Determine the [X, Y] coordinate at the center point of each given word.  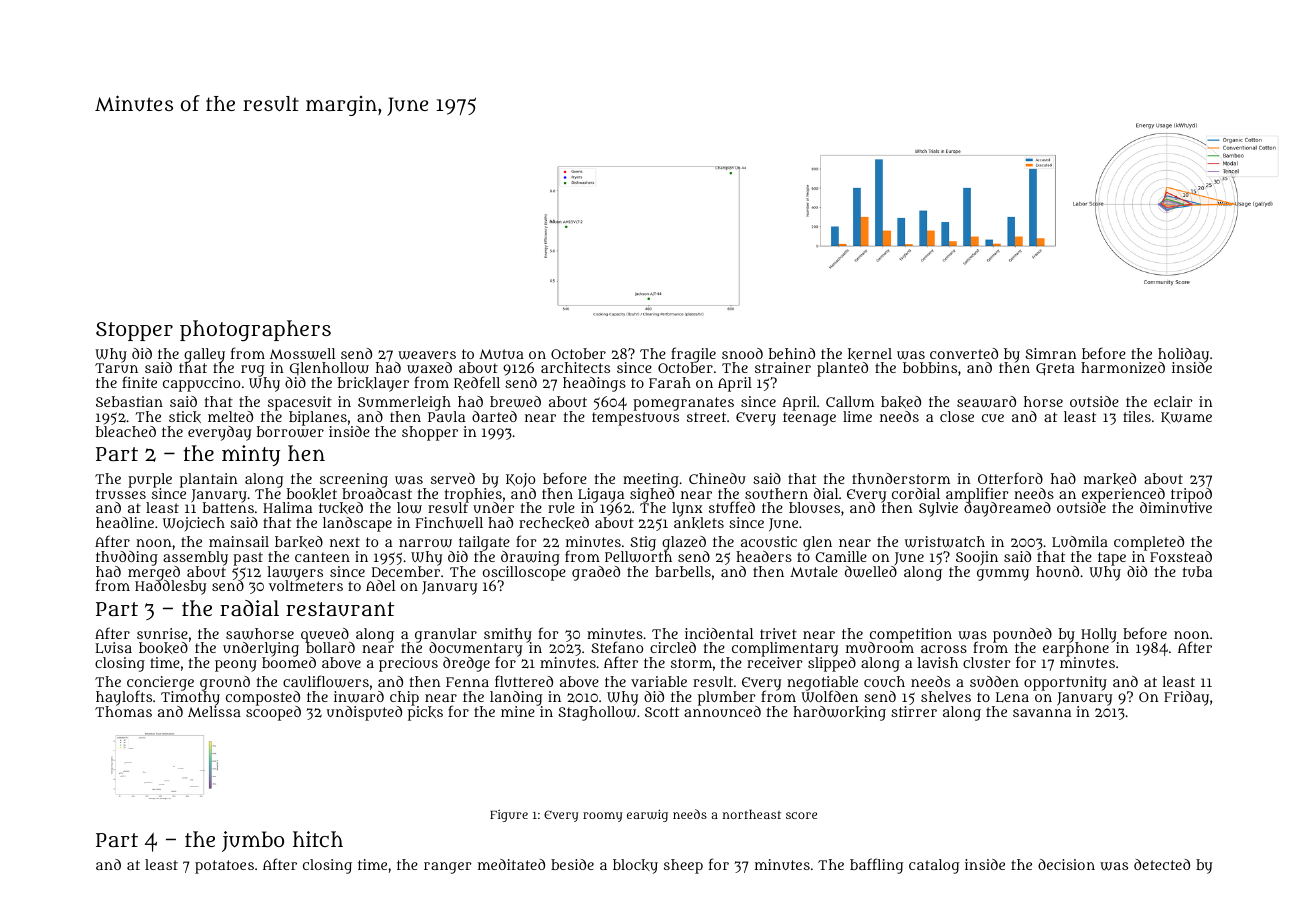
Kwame [1186, 418]
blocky [635, 866]
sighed [652, 495]
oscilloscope [524, 573]
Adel [380, 585]
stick [185, 417]
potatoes [224, 867]
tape [1112, 559]
